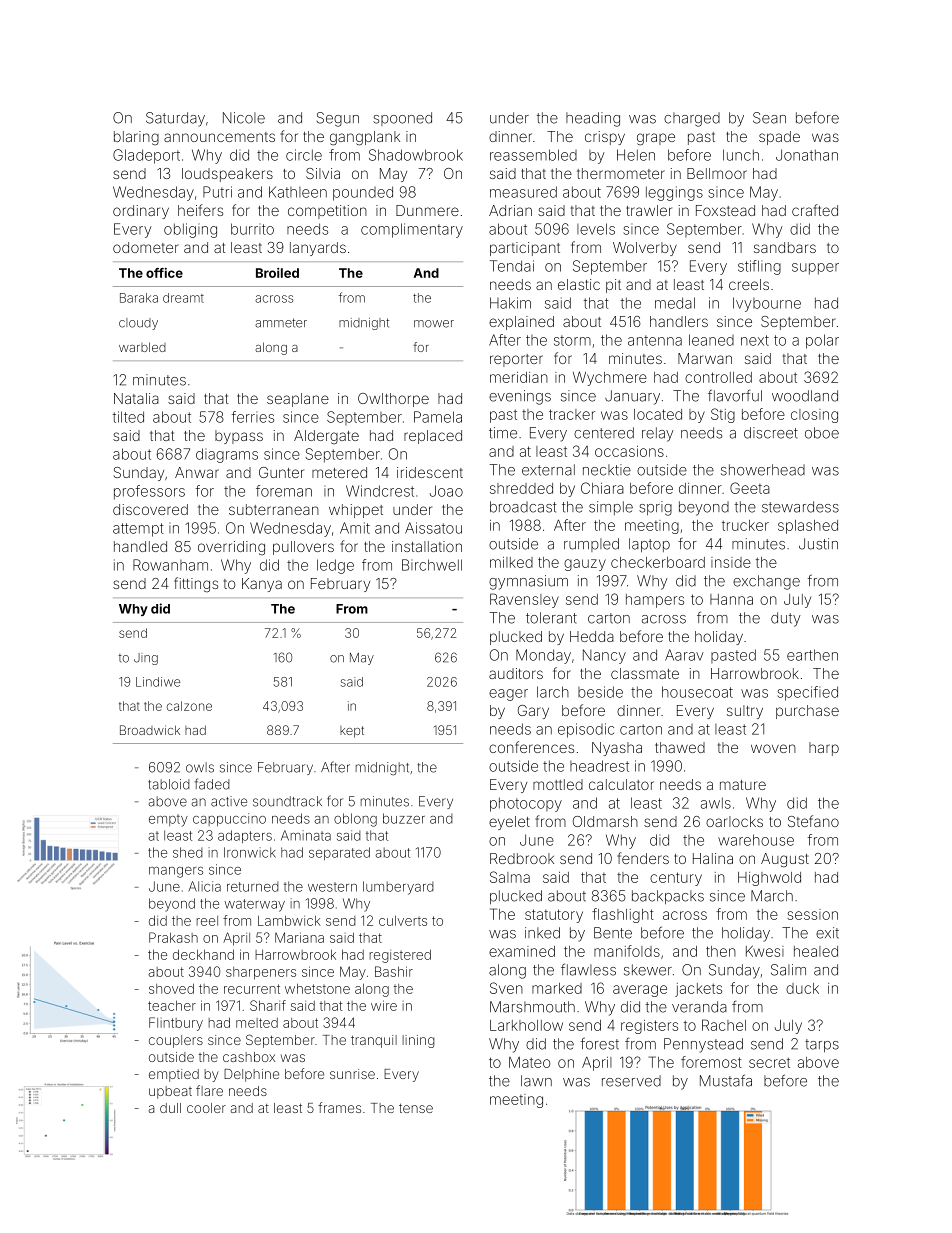 The height and width of the screenshot is (1233, 952). Describe the element at coordinates (658, 562) in the screenshot. I see `checkerboard` at that location.
